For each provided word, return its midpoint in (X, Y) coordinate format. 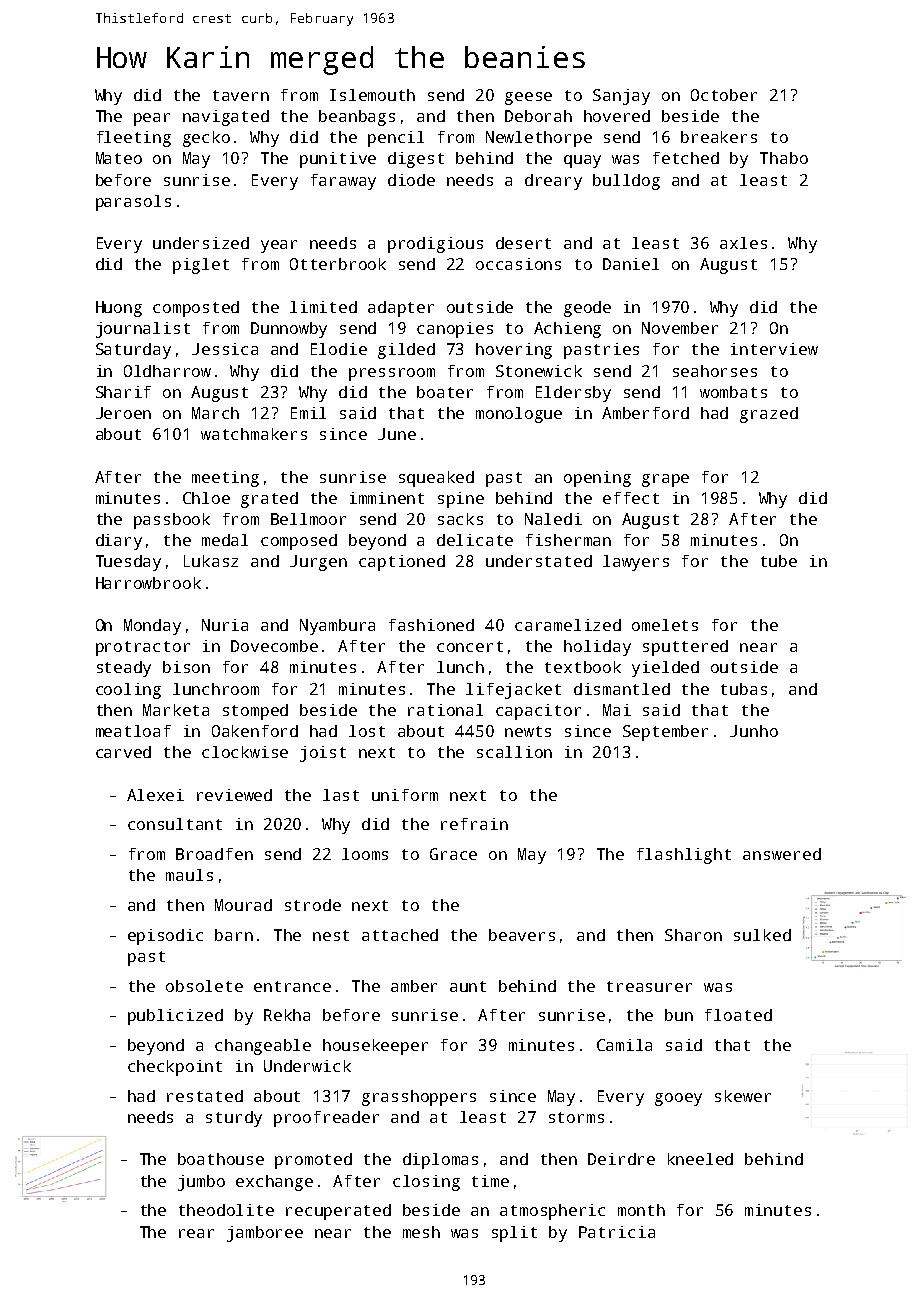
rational (445, 710)
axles (743, 243)
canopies (455, 330)
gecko (206, 139)
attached (400, 935)
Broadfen (214, 854)
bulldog (626, 182)
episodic (165, 937)
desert (523, 243)
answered (782, 854)
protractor (143, 648)
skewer (743, 1096)
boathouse (221, 1159)
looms (365, 854)
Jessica (225, 349)
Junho (754, 731)
